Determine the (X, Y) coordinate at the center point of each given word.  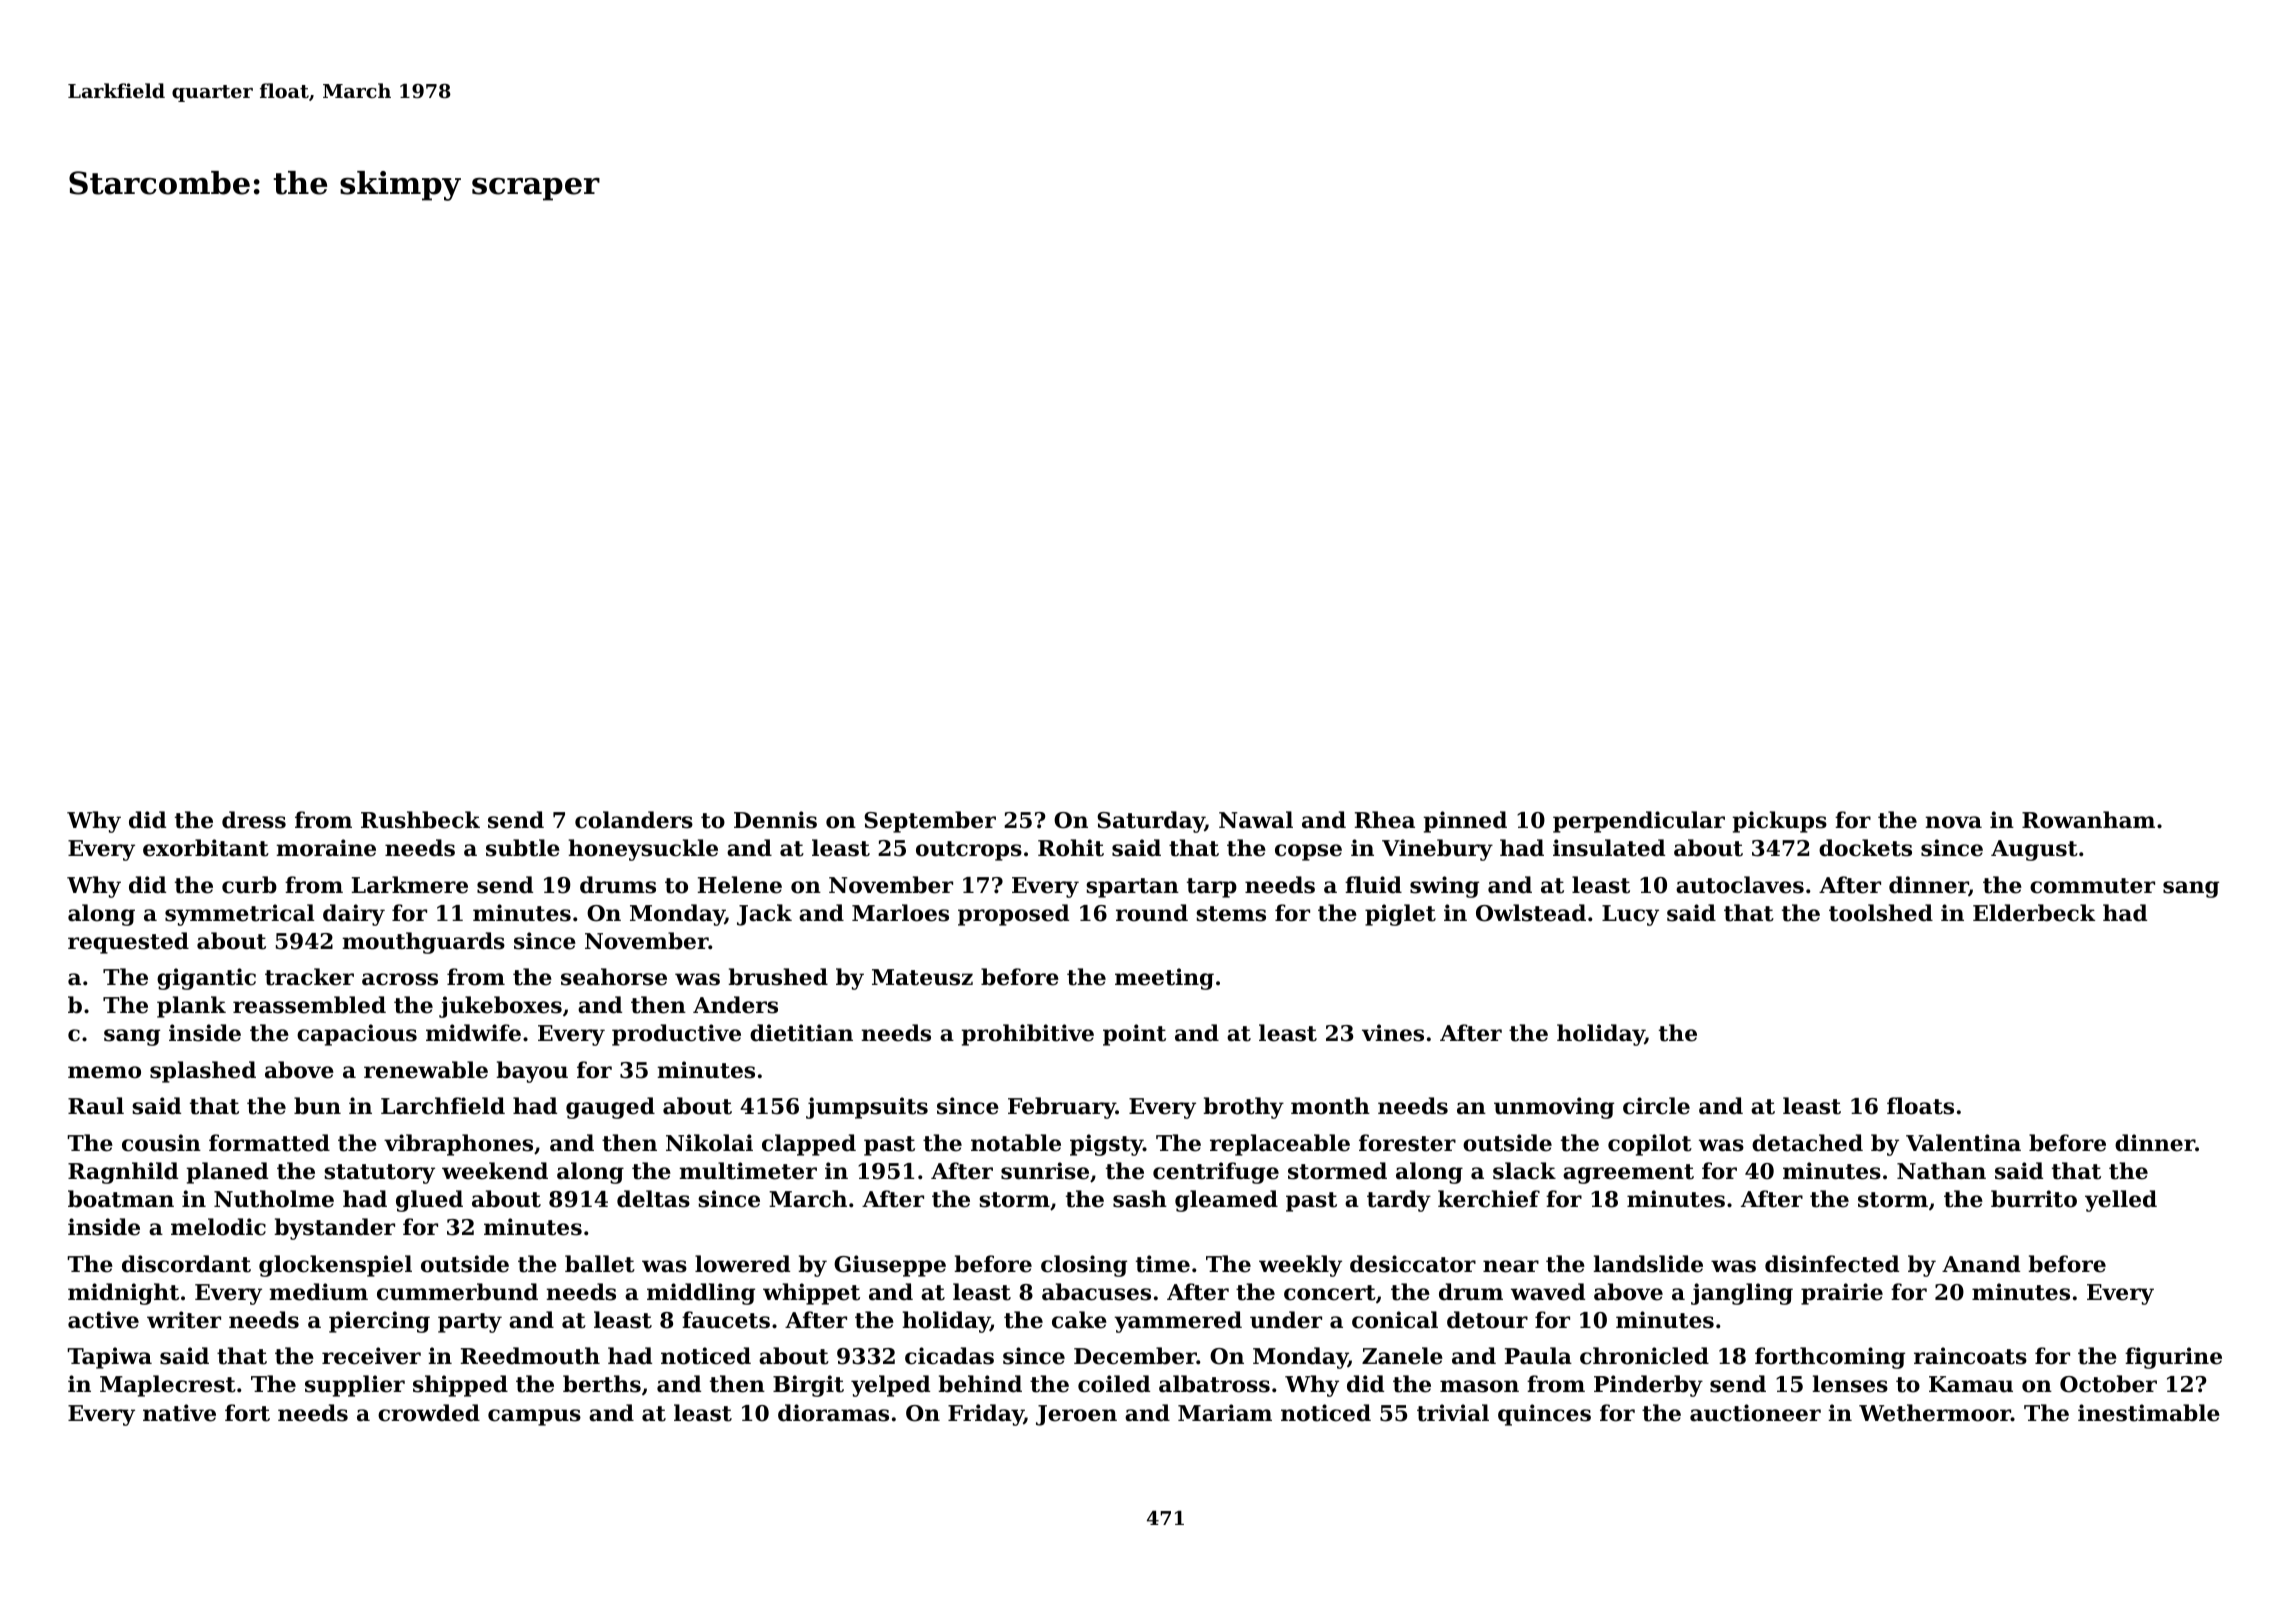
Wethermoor (1935, 1413)
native (179, 1413)
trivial (1453, 1413)
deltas (653, 1199)
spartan (1132, 888)
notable (1016, 1143)
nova (1953, 822)
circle (1656, 1106)
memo (104, 1072)
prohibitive (1028, 1035)
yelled (2121, 1201)
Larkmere (410, 885)
